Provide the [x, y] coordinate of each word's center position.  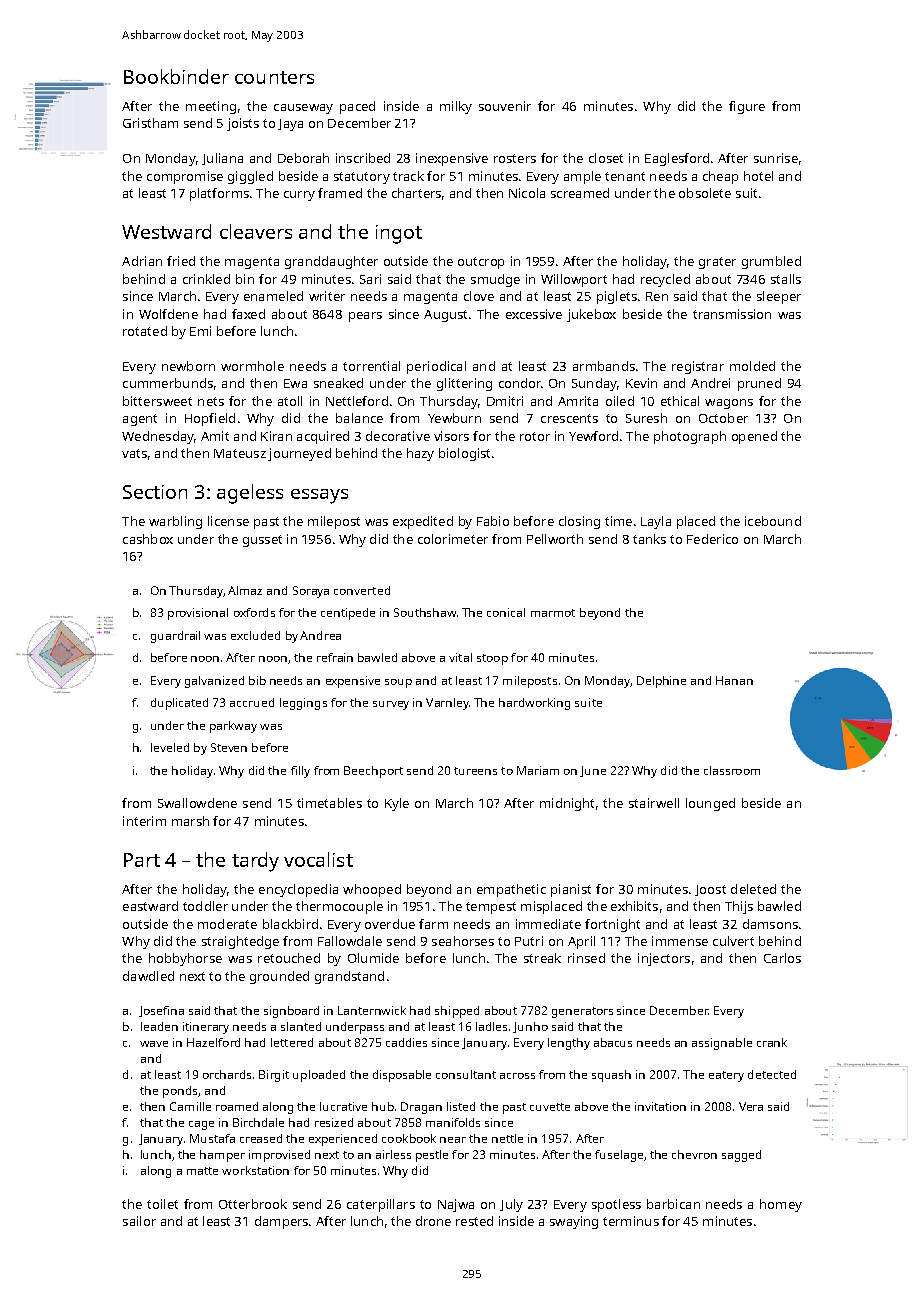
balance [359, 418]
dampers [281, 1222]
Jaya [290, 125]
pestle [432, 1156]
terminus [631, 1221]
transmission [732, 314]
